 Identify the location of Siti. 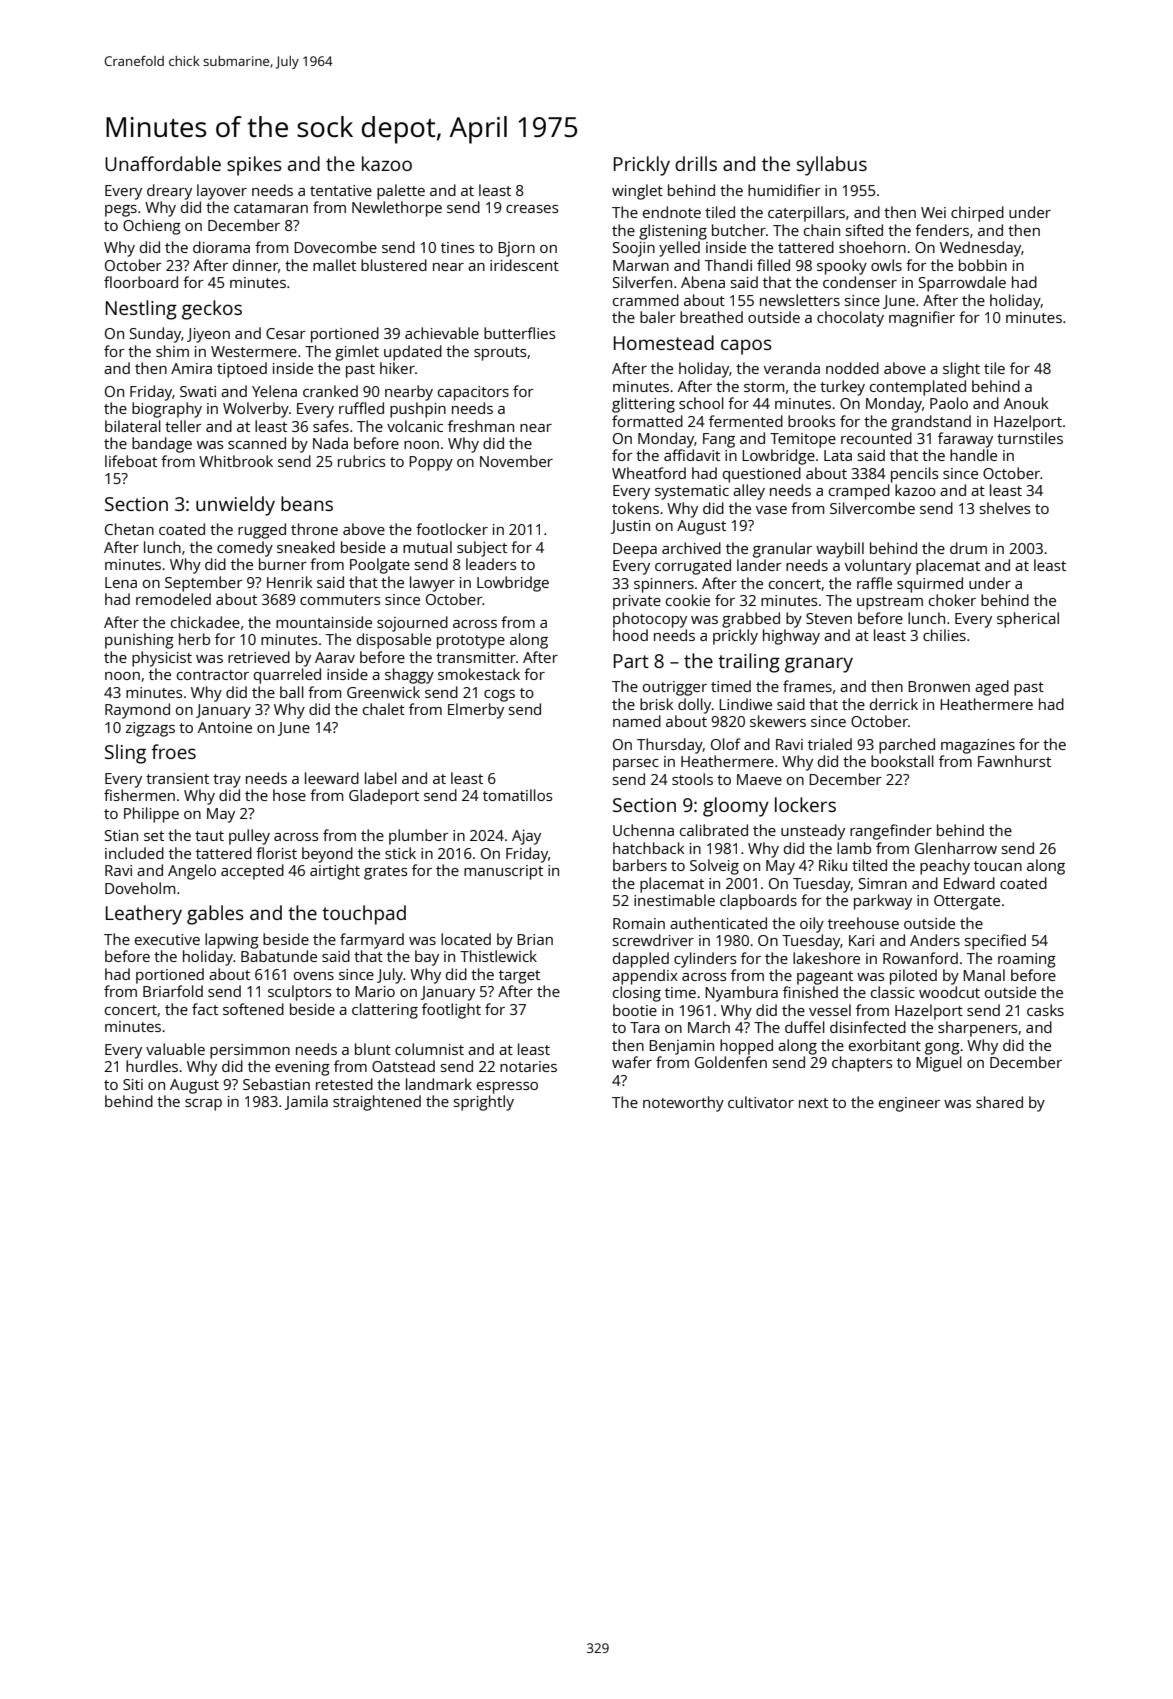
(133, 1084).
